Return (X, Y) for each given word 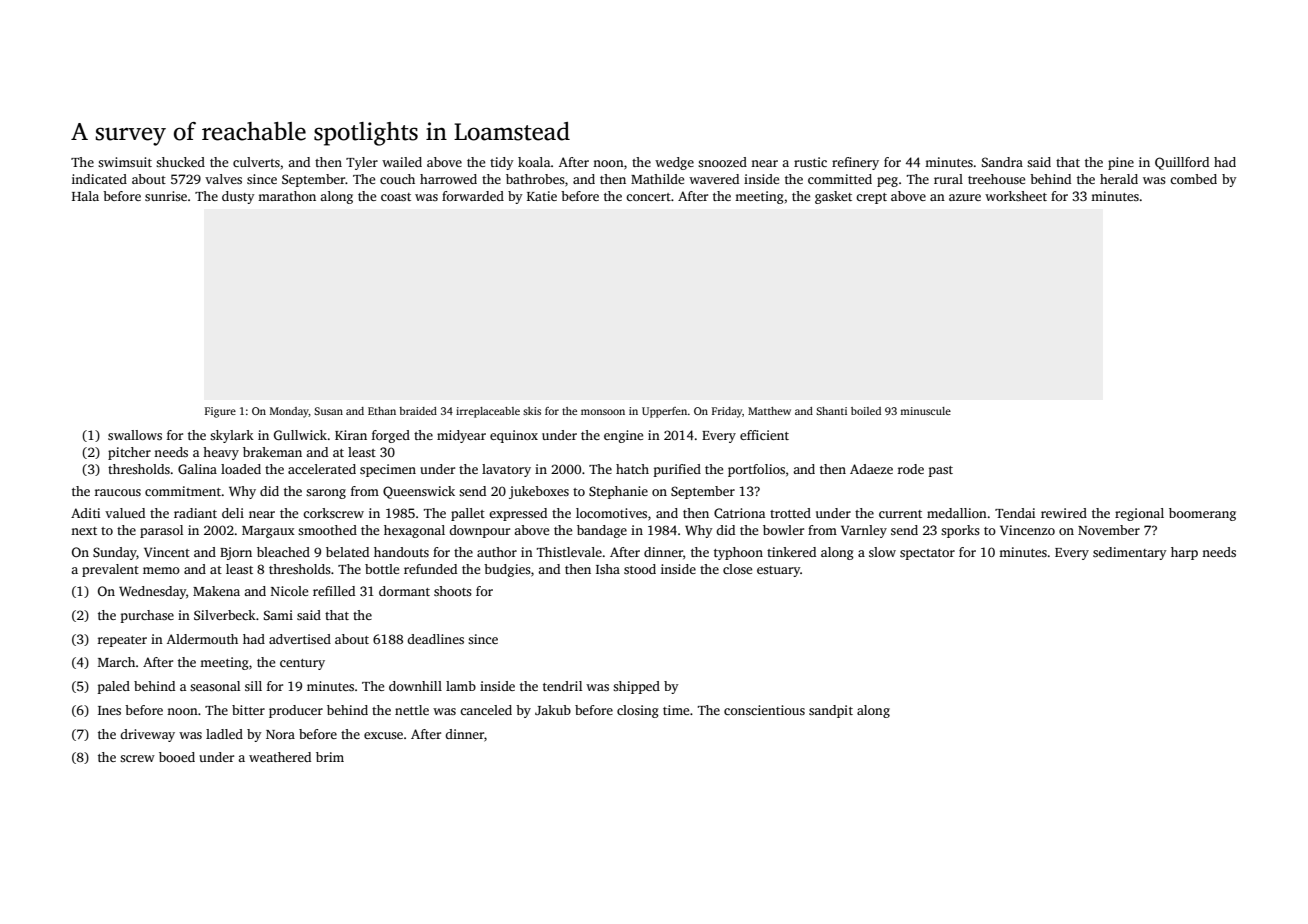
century (302, 664)
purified (677, 470)
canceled (486, 710)
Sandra (1002, 162)
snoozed (722, 162)
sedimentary (1130, 553)
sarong (326, 494)
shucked (180, 162)
